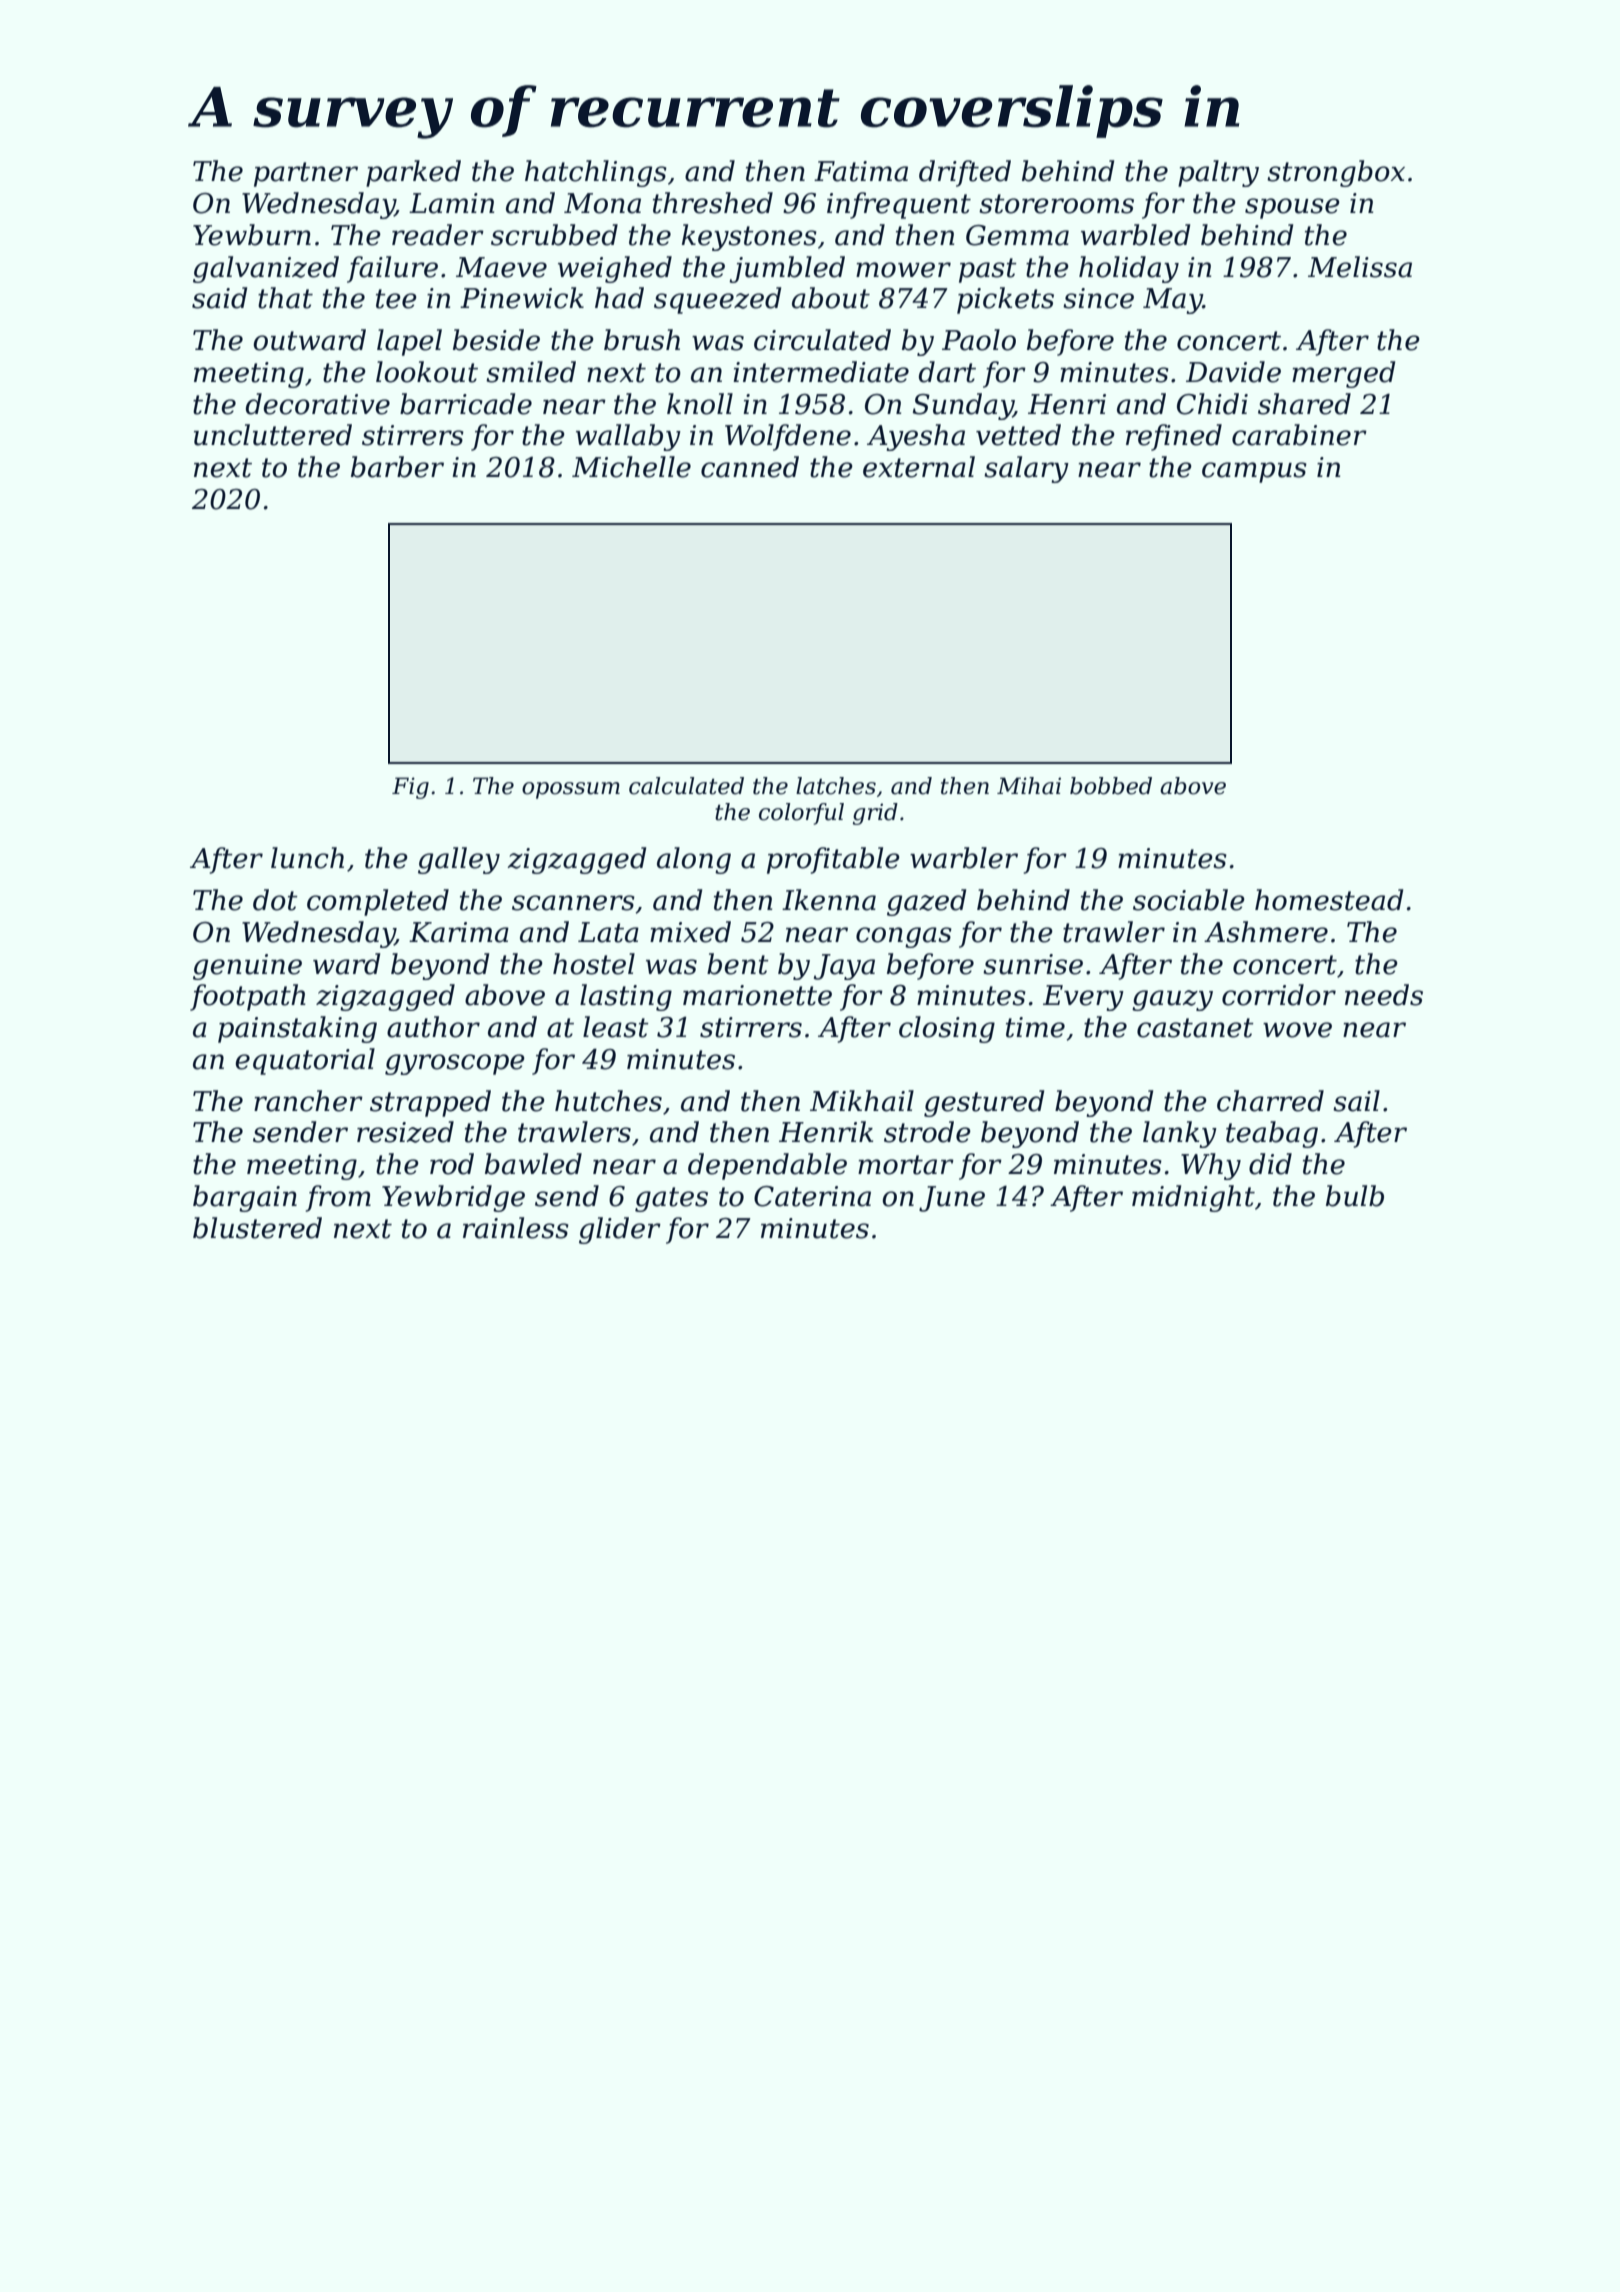 This image has width=1620, height=2292. What do you see at coordinates (1254, 472) in the image?
I see `campus` at bounding box center [1254, 472].
